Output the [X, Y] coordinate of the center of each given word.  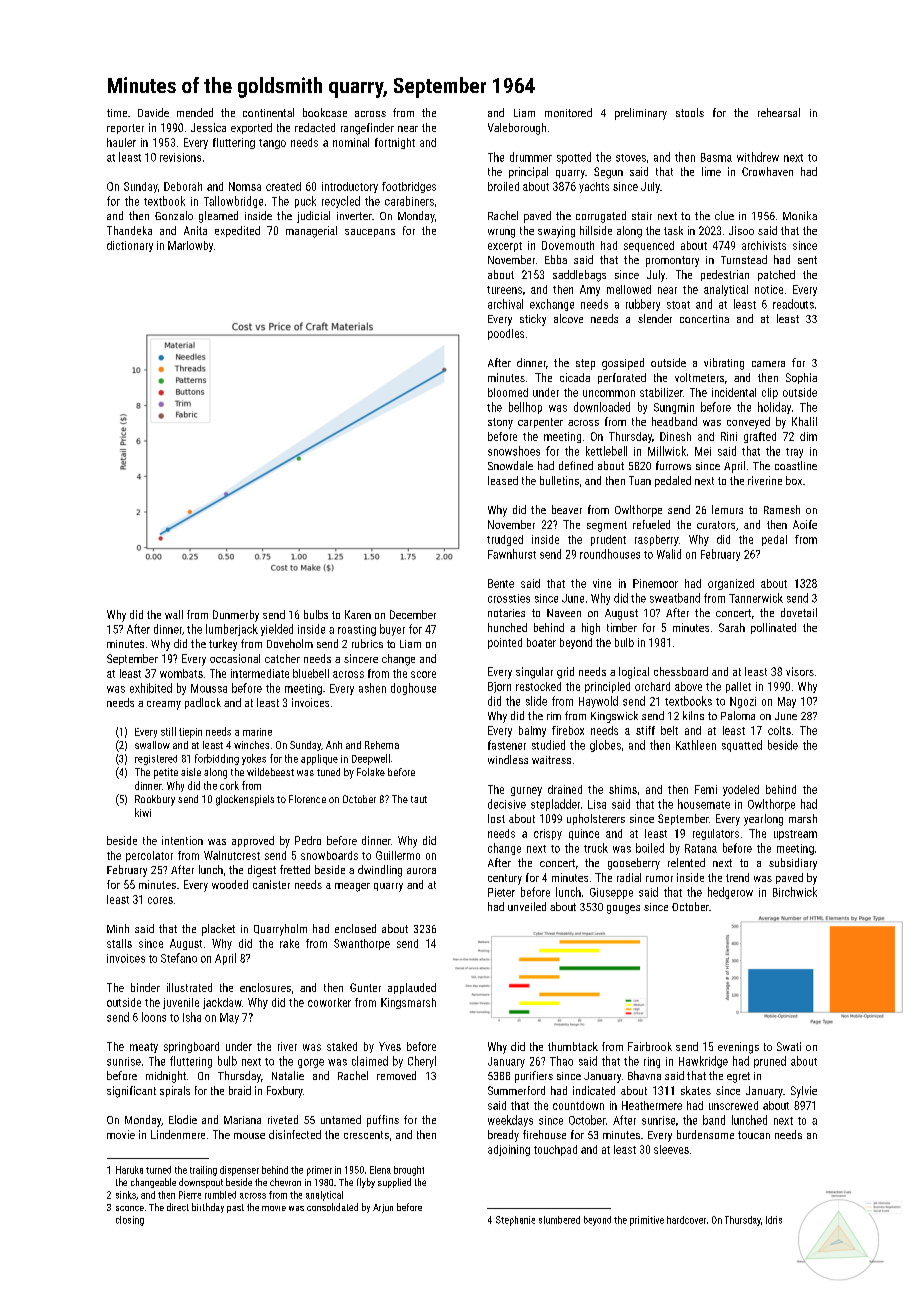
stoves [631, 158]
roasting [357, 630]
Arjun [383, 1208]
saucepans [370, 233]
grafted [760, 437]
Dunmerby [236, 616]
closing [130, 1221]
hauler [121, 142]
